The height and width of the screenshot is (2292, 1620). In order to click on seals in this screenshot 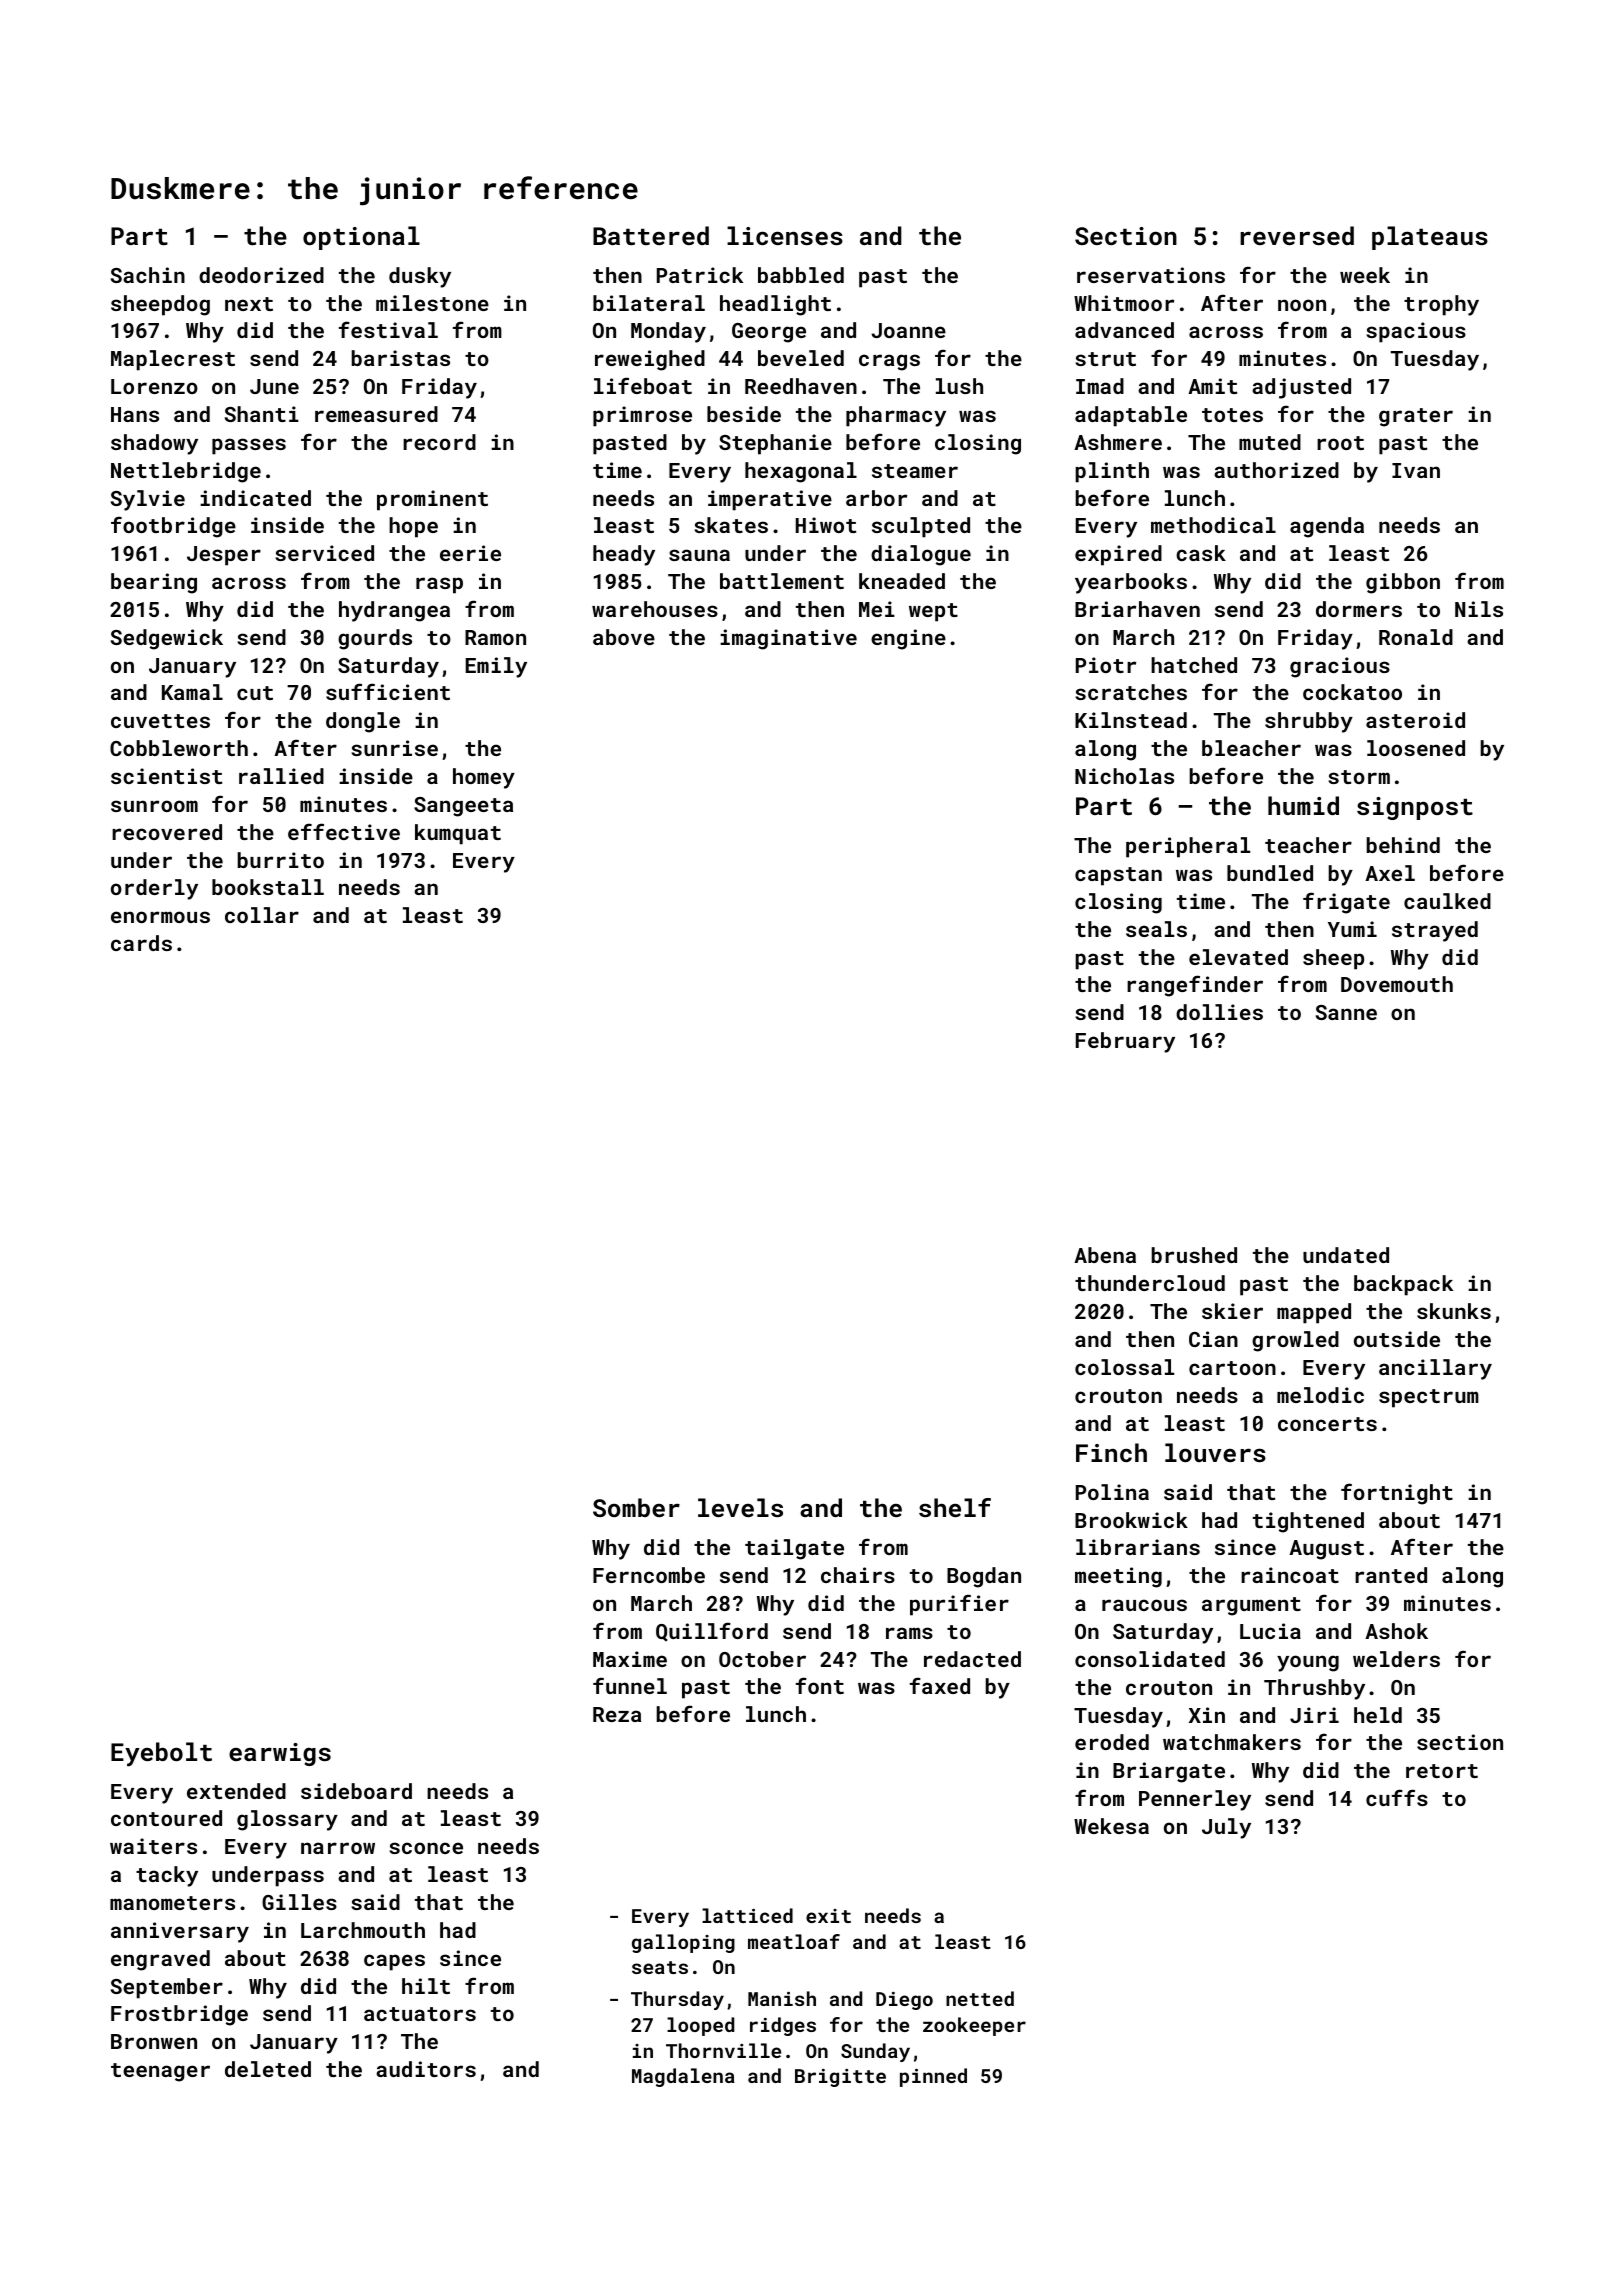, I will do `click(1156, 929)`.
